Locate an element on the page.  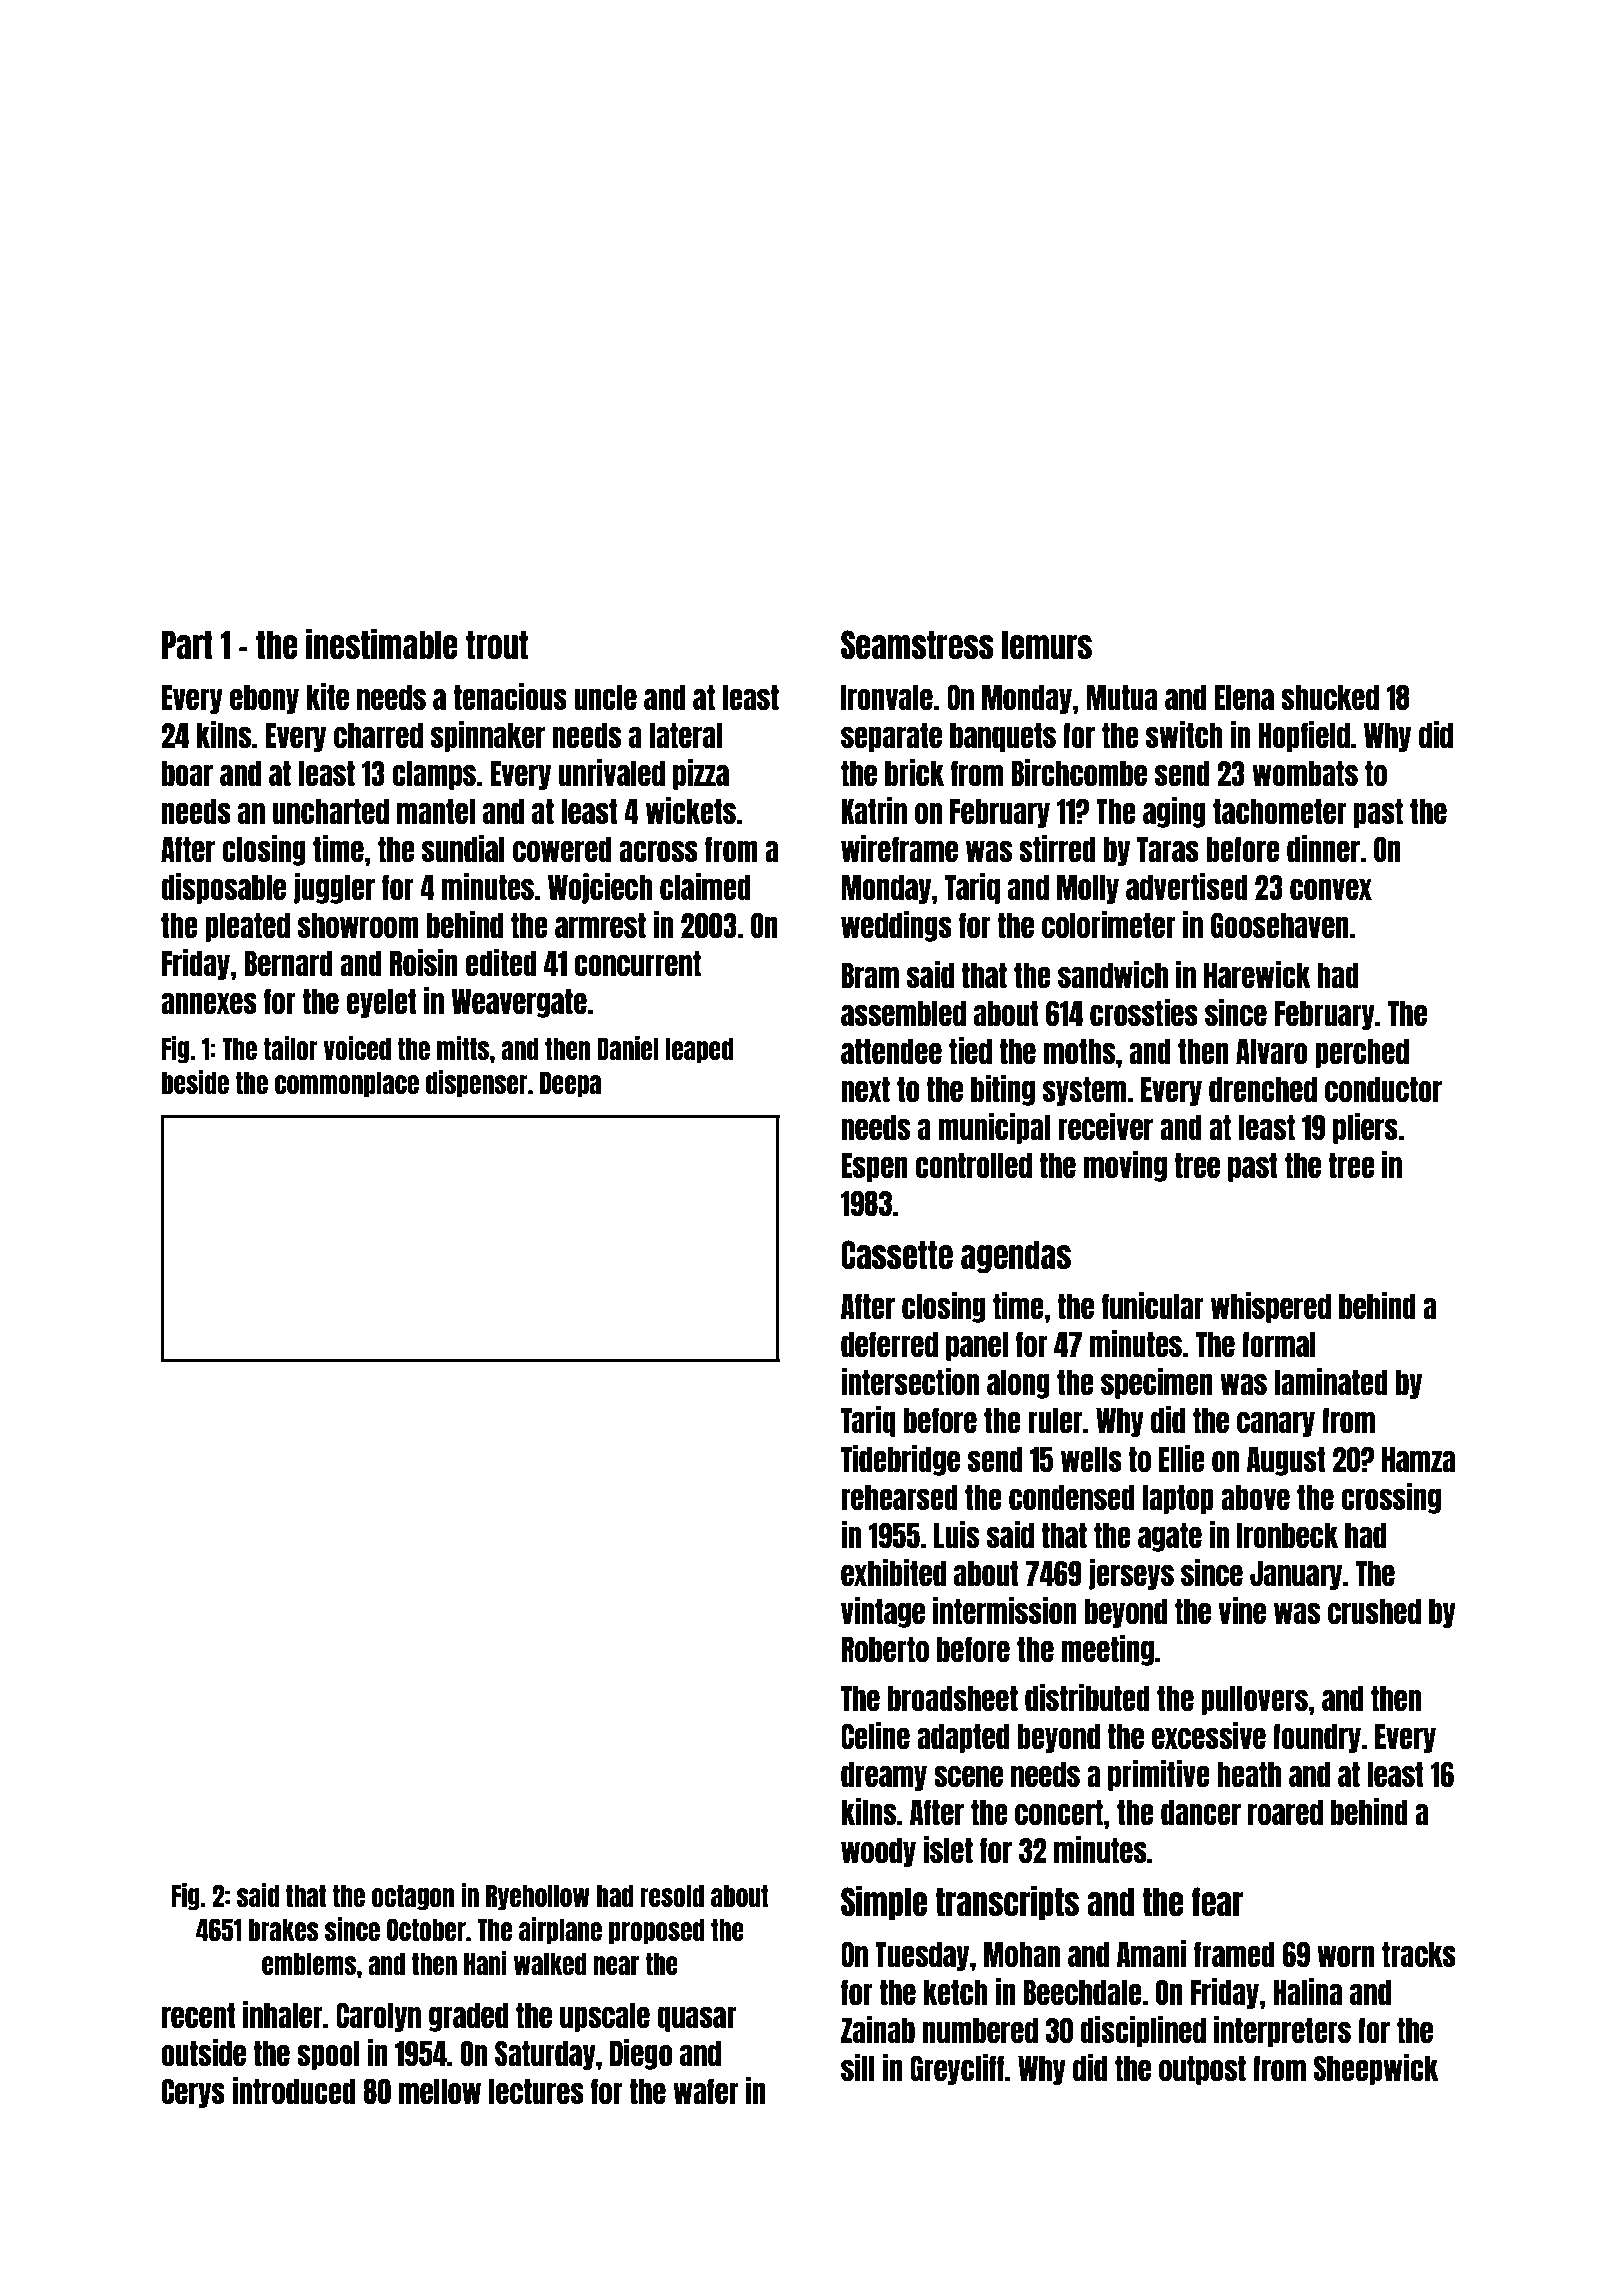
near is located at coordinates (616, 1965).
